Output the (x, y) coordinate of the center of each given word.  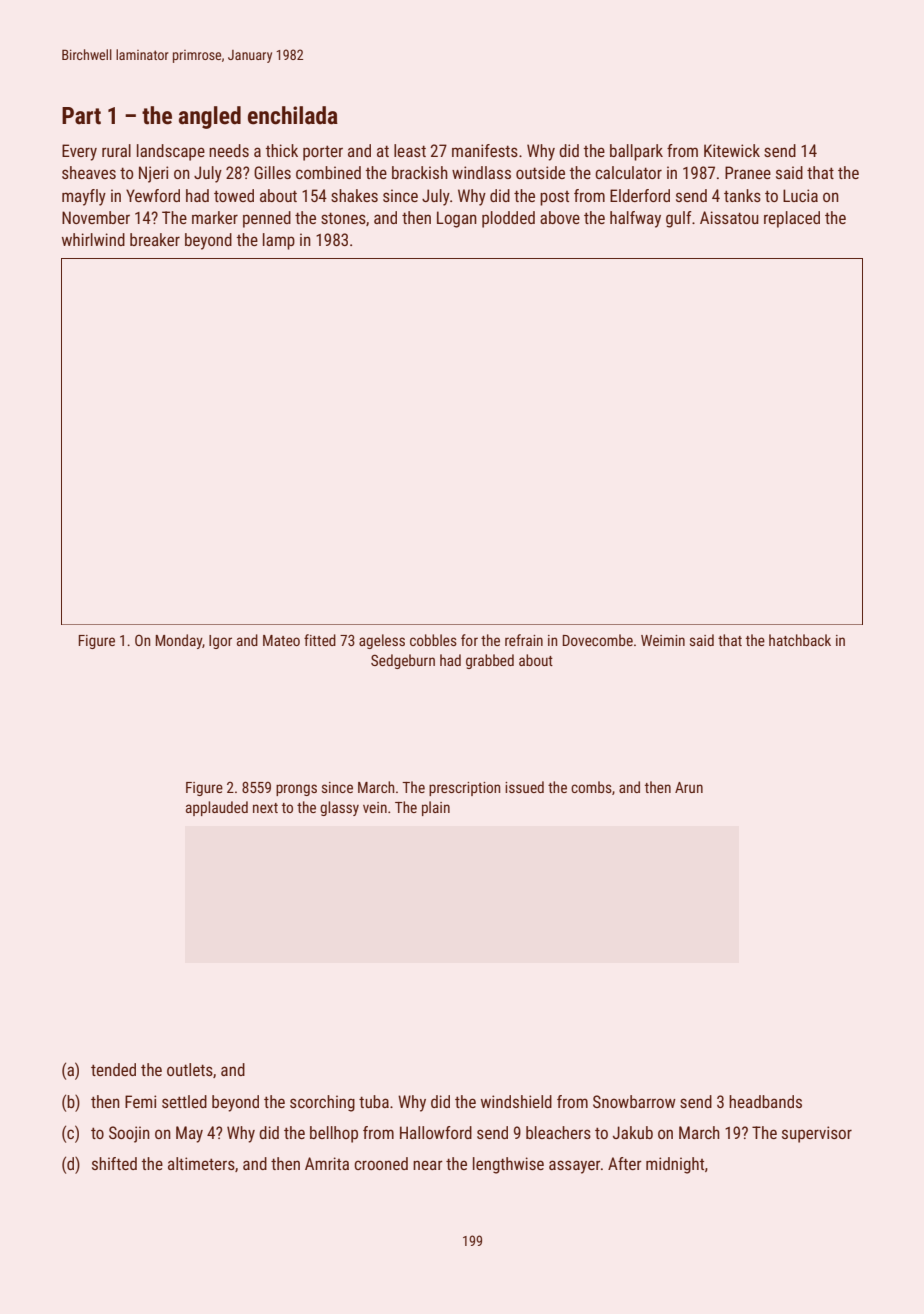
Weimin (663, 640)
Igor (220, 642)
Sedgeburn (403, 661)
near (428, 1165)
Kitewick (732, 150)
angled (210, 117)
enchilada (293, 115)
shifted (114, 1163)
